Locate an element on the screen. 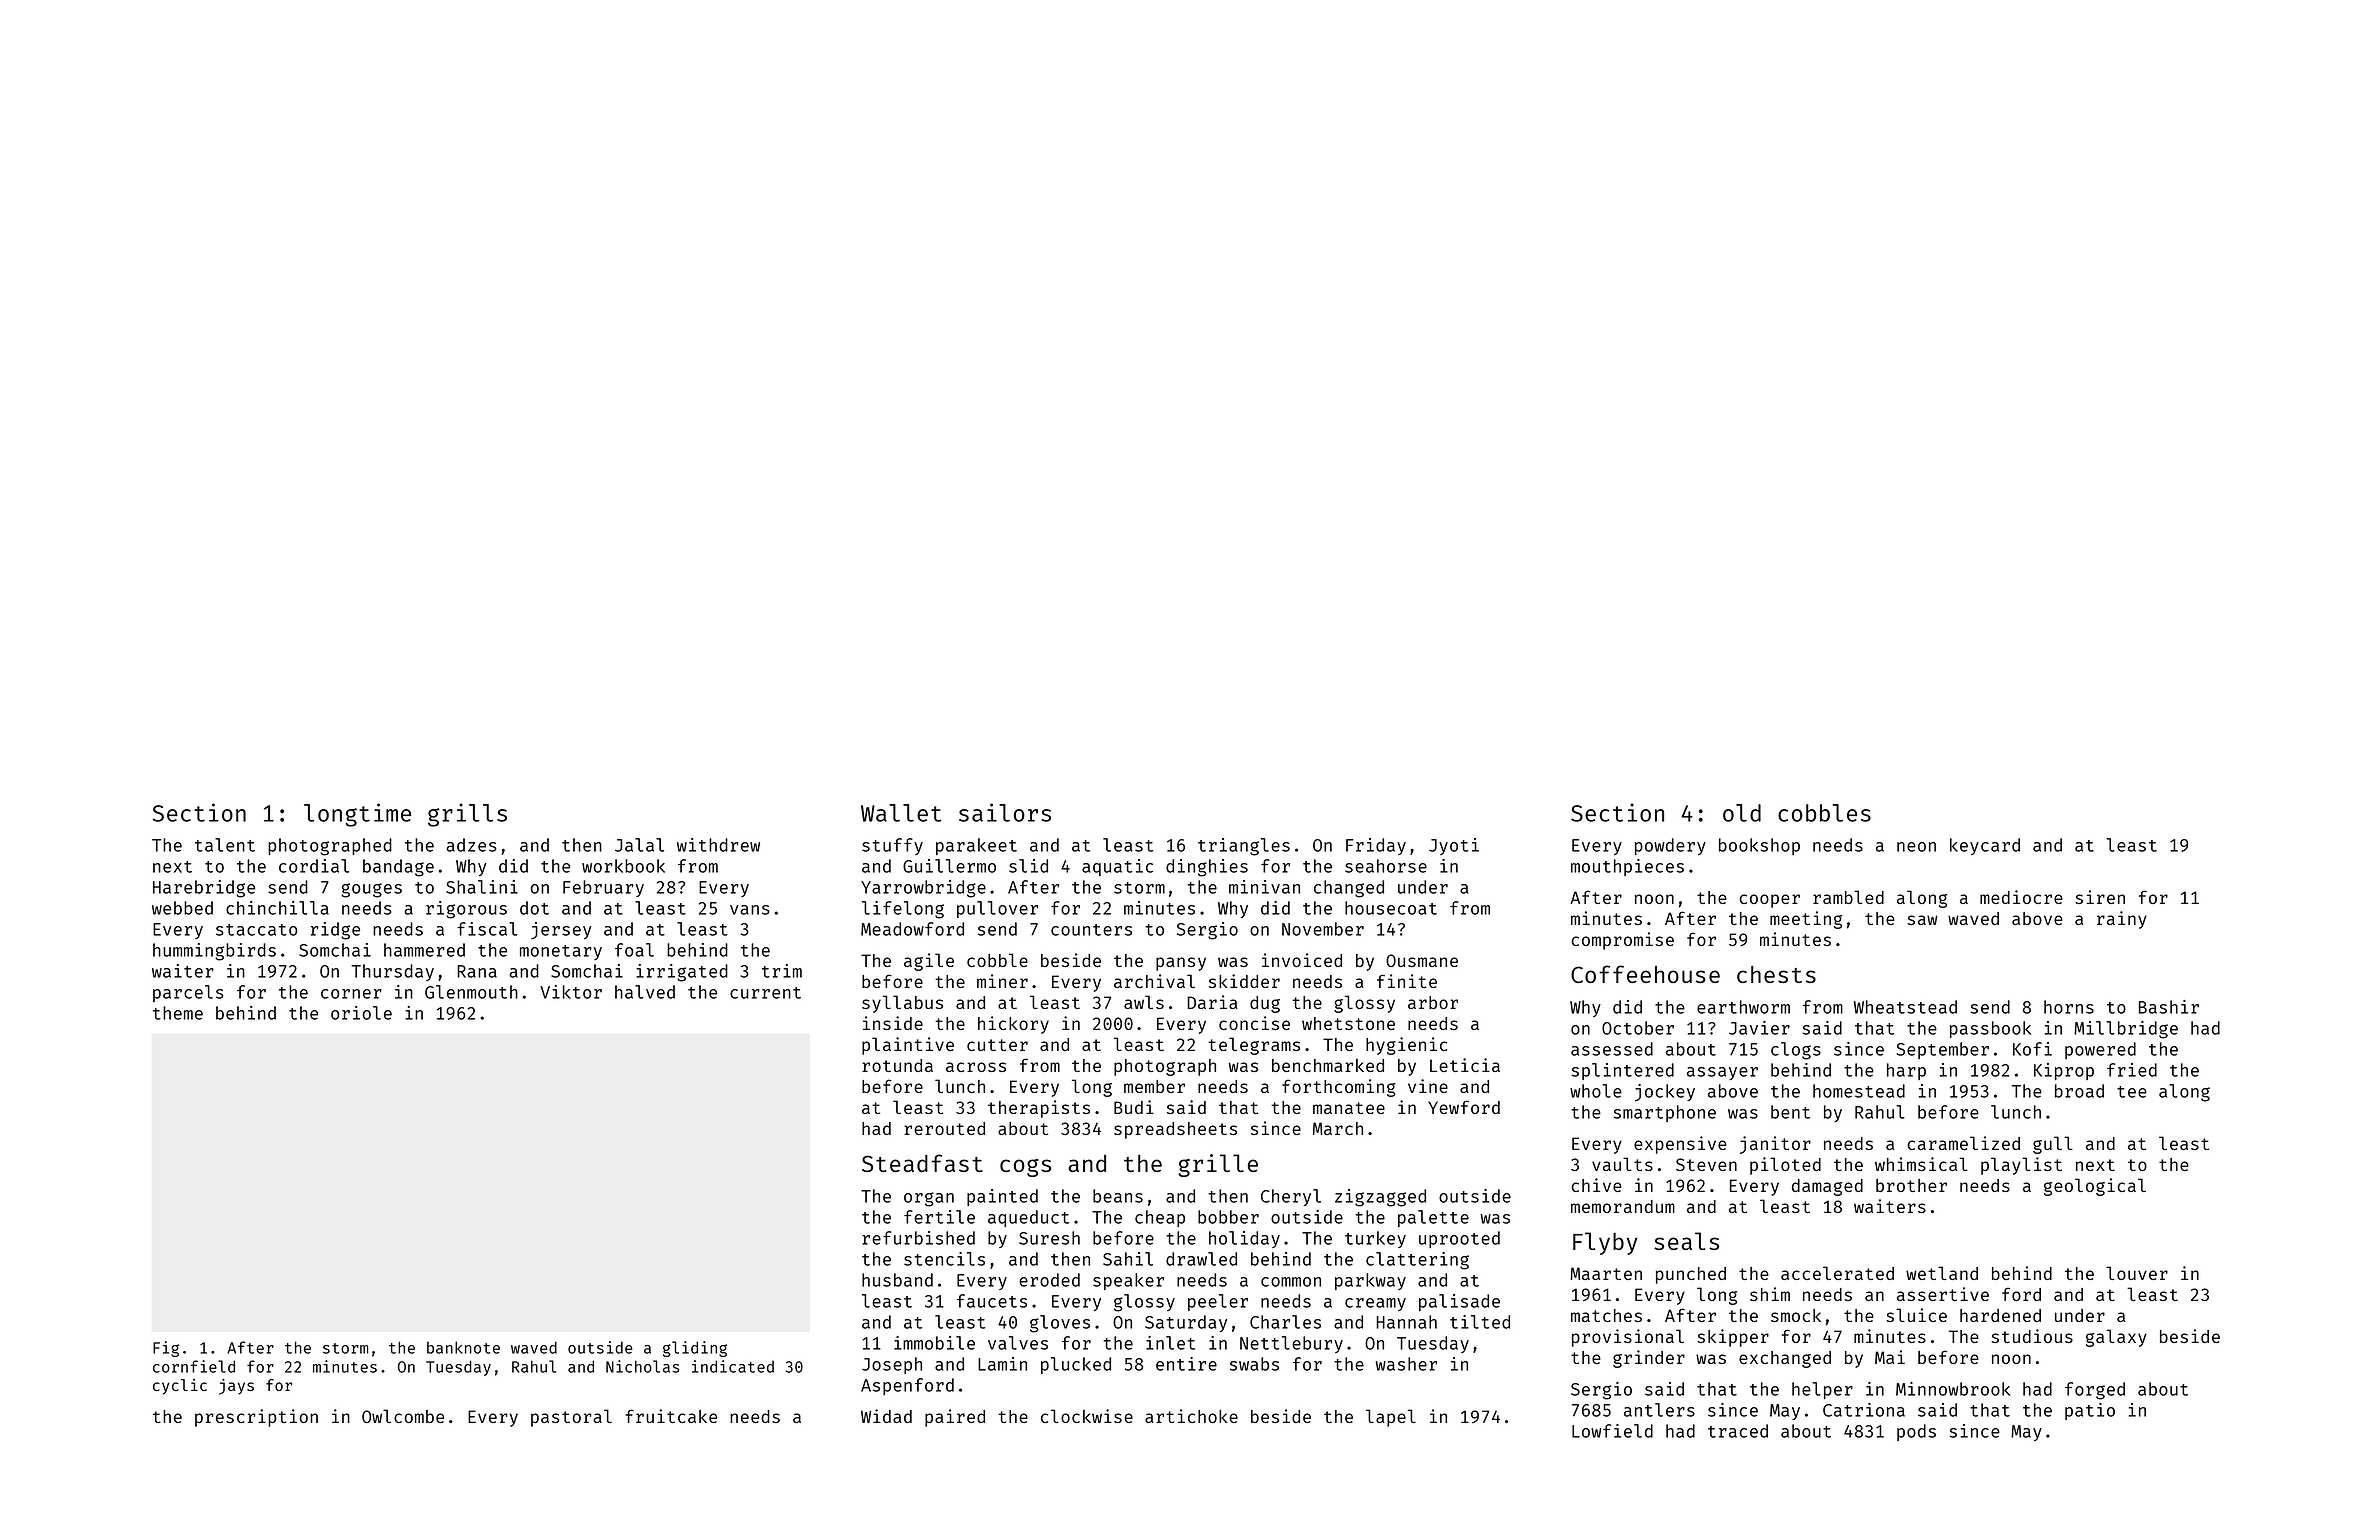 The width and height of the screenshot is (2380, 1540). jays is located at coordinates (236, 1386).
